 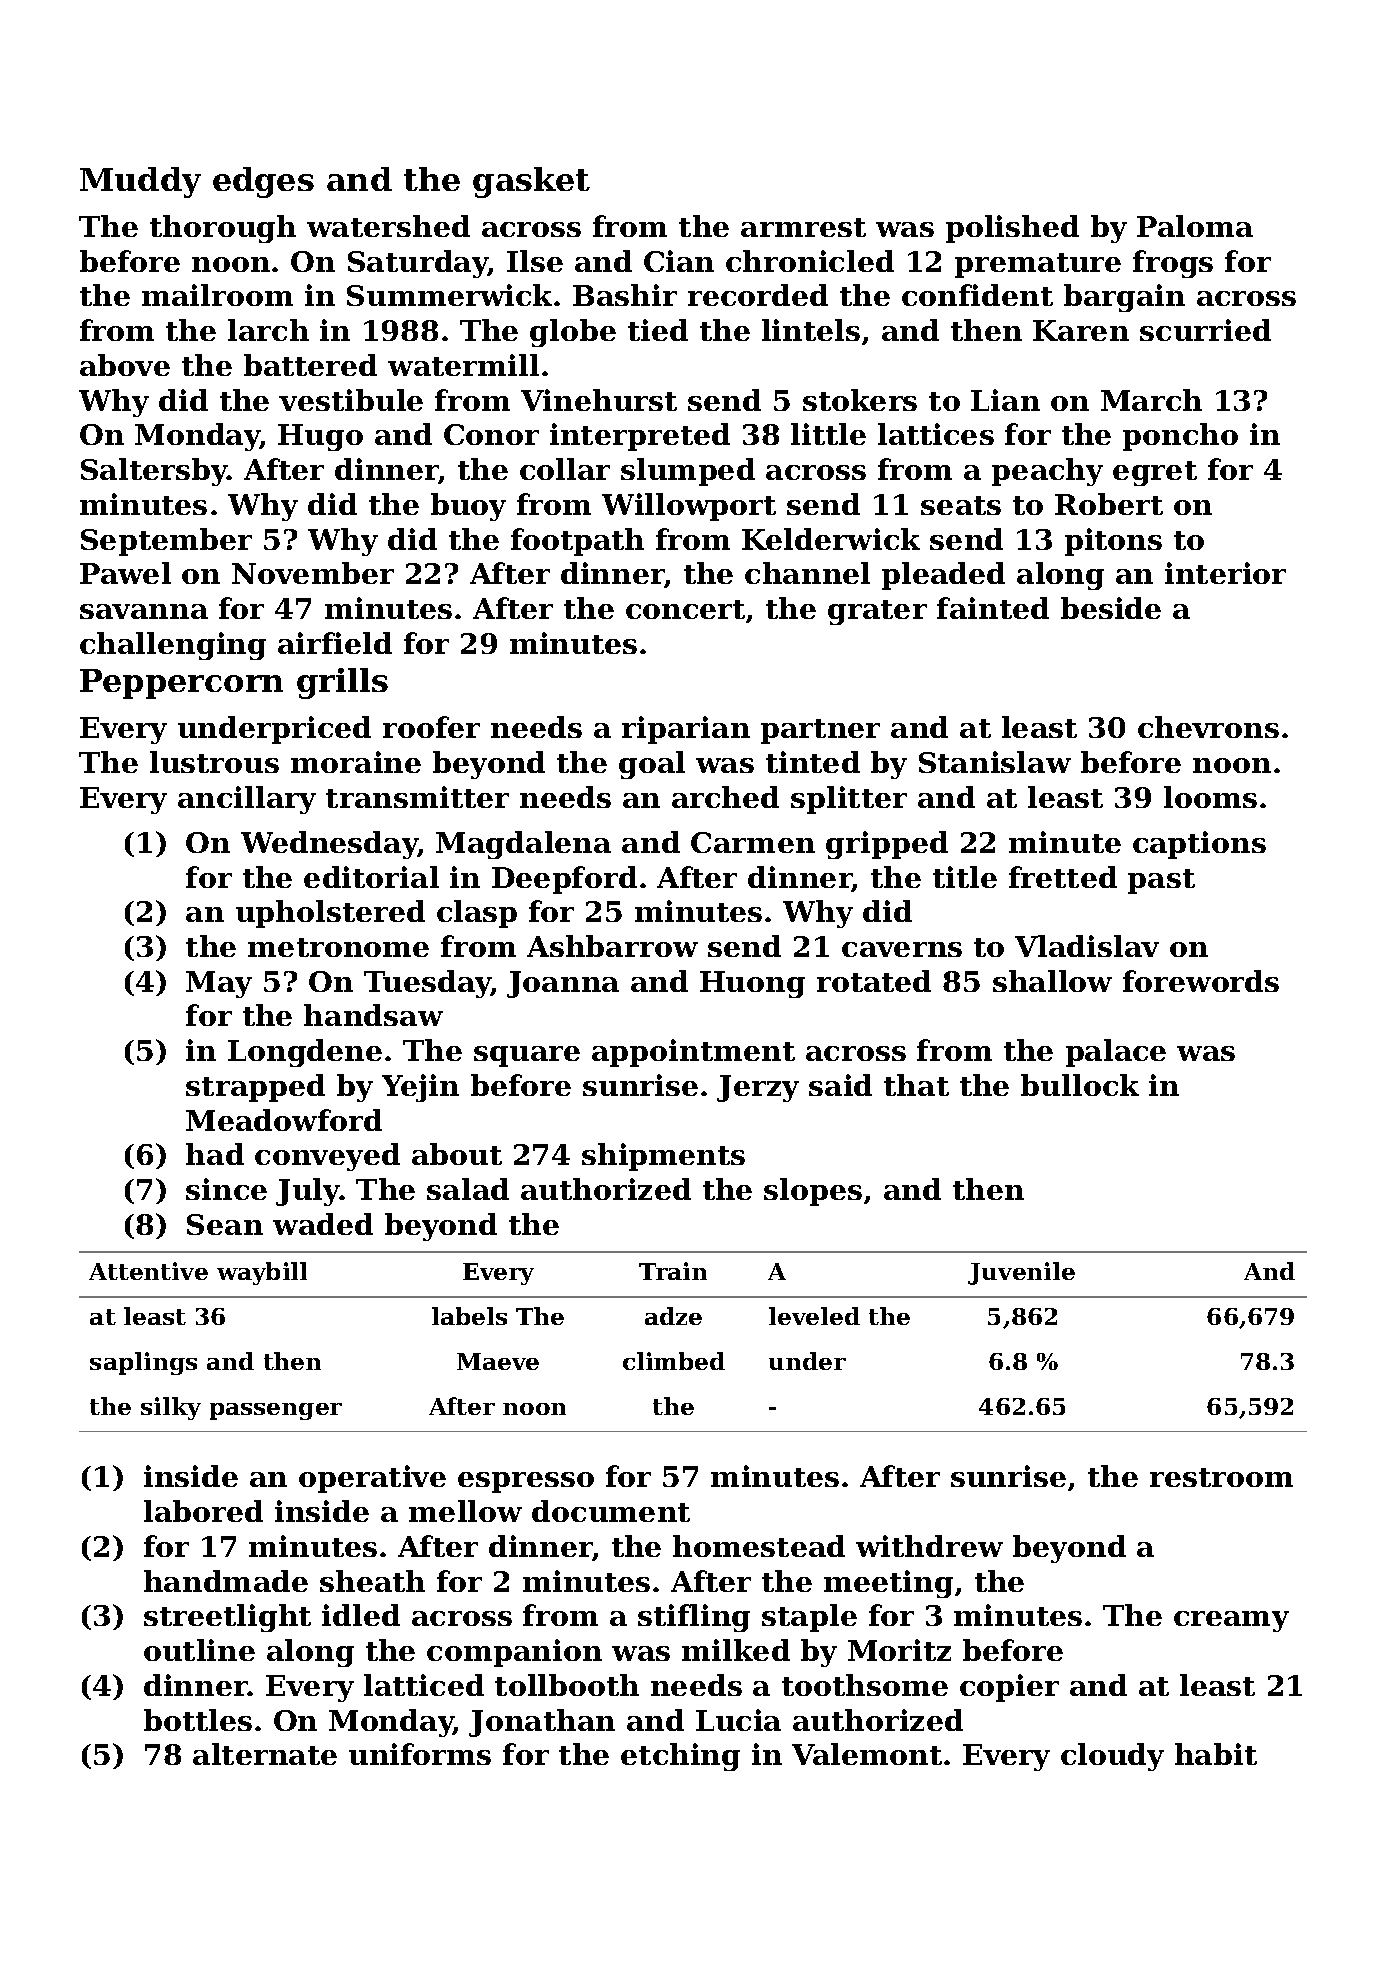 I want to click on gasket, so click(x=531, y=182).
